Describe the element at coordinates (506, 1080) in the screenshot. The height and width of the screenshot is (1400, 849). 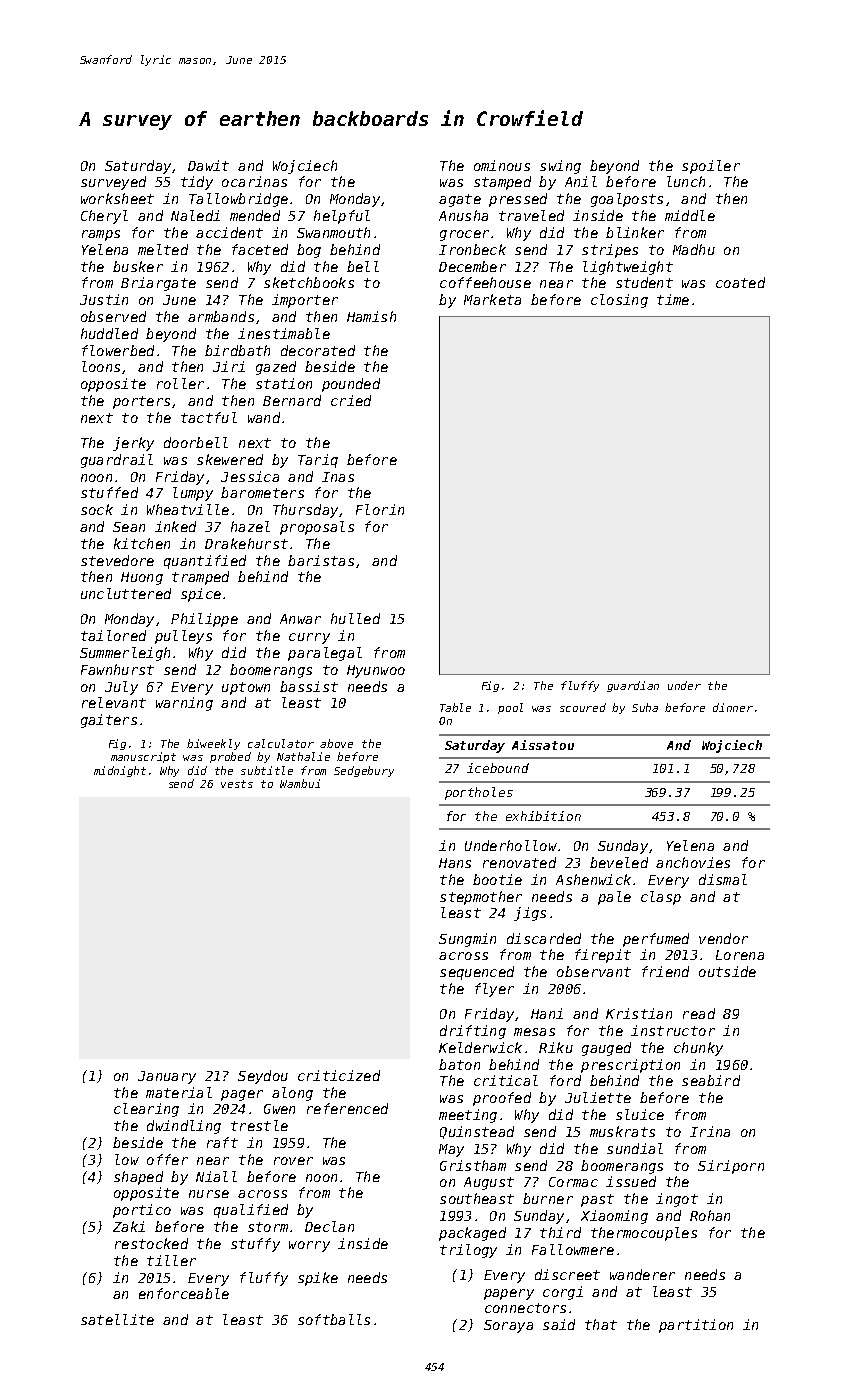
I see `critical` at that location.
